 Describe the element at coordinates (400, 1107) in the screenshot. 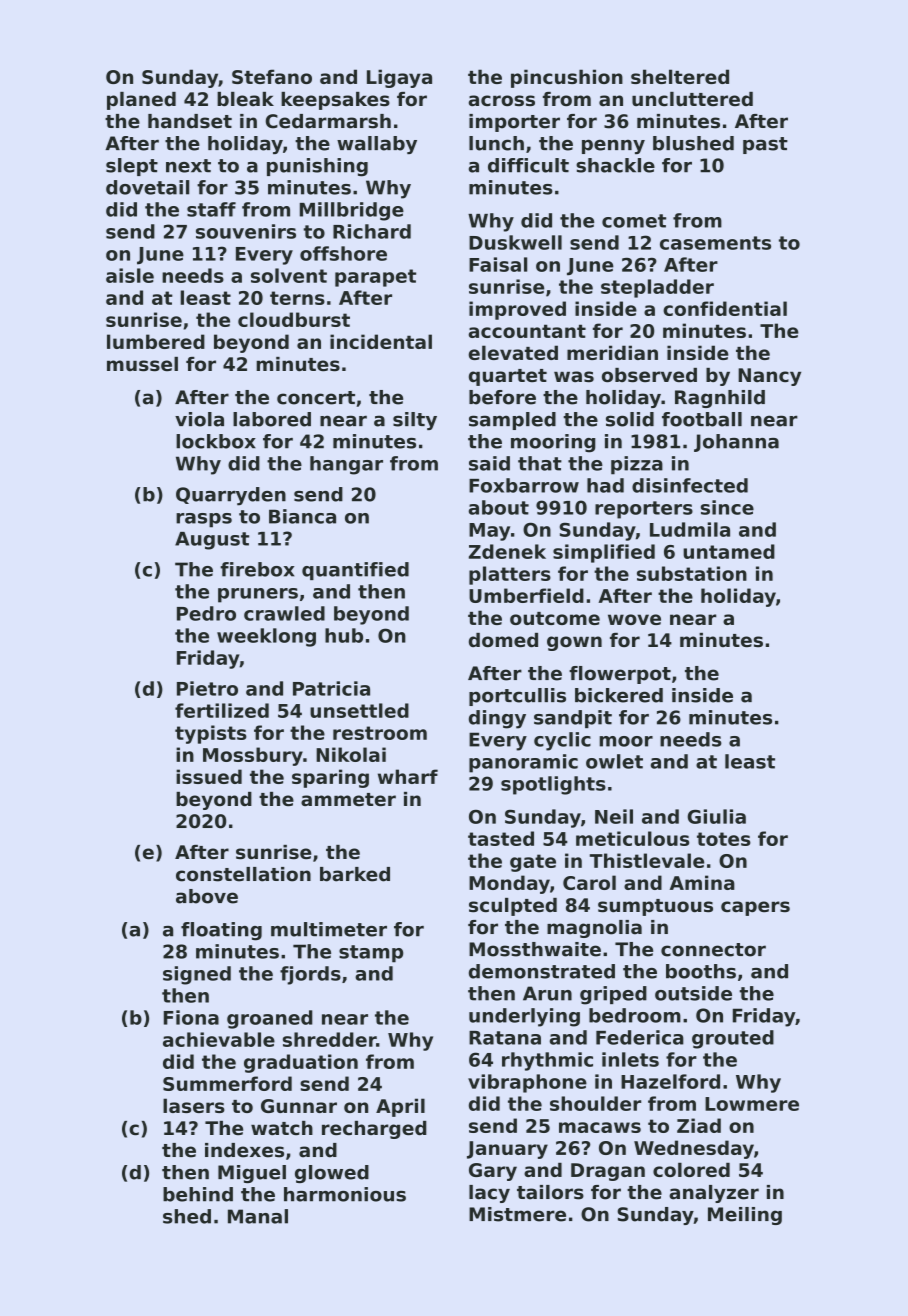

I see `April` at that location.
